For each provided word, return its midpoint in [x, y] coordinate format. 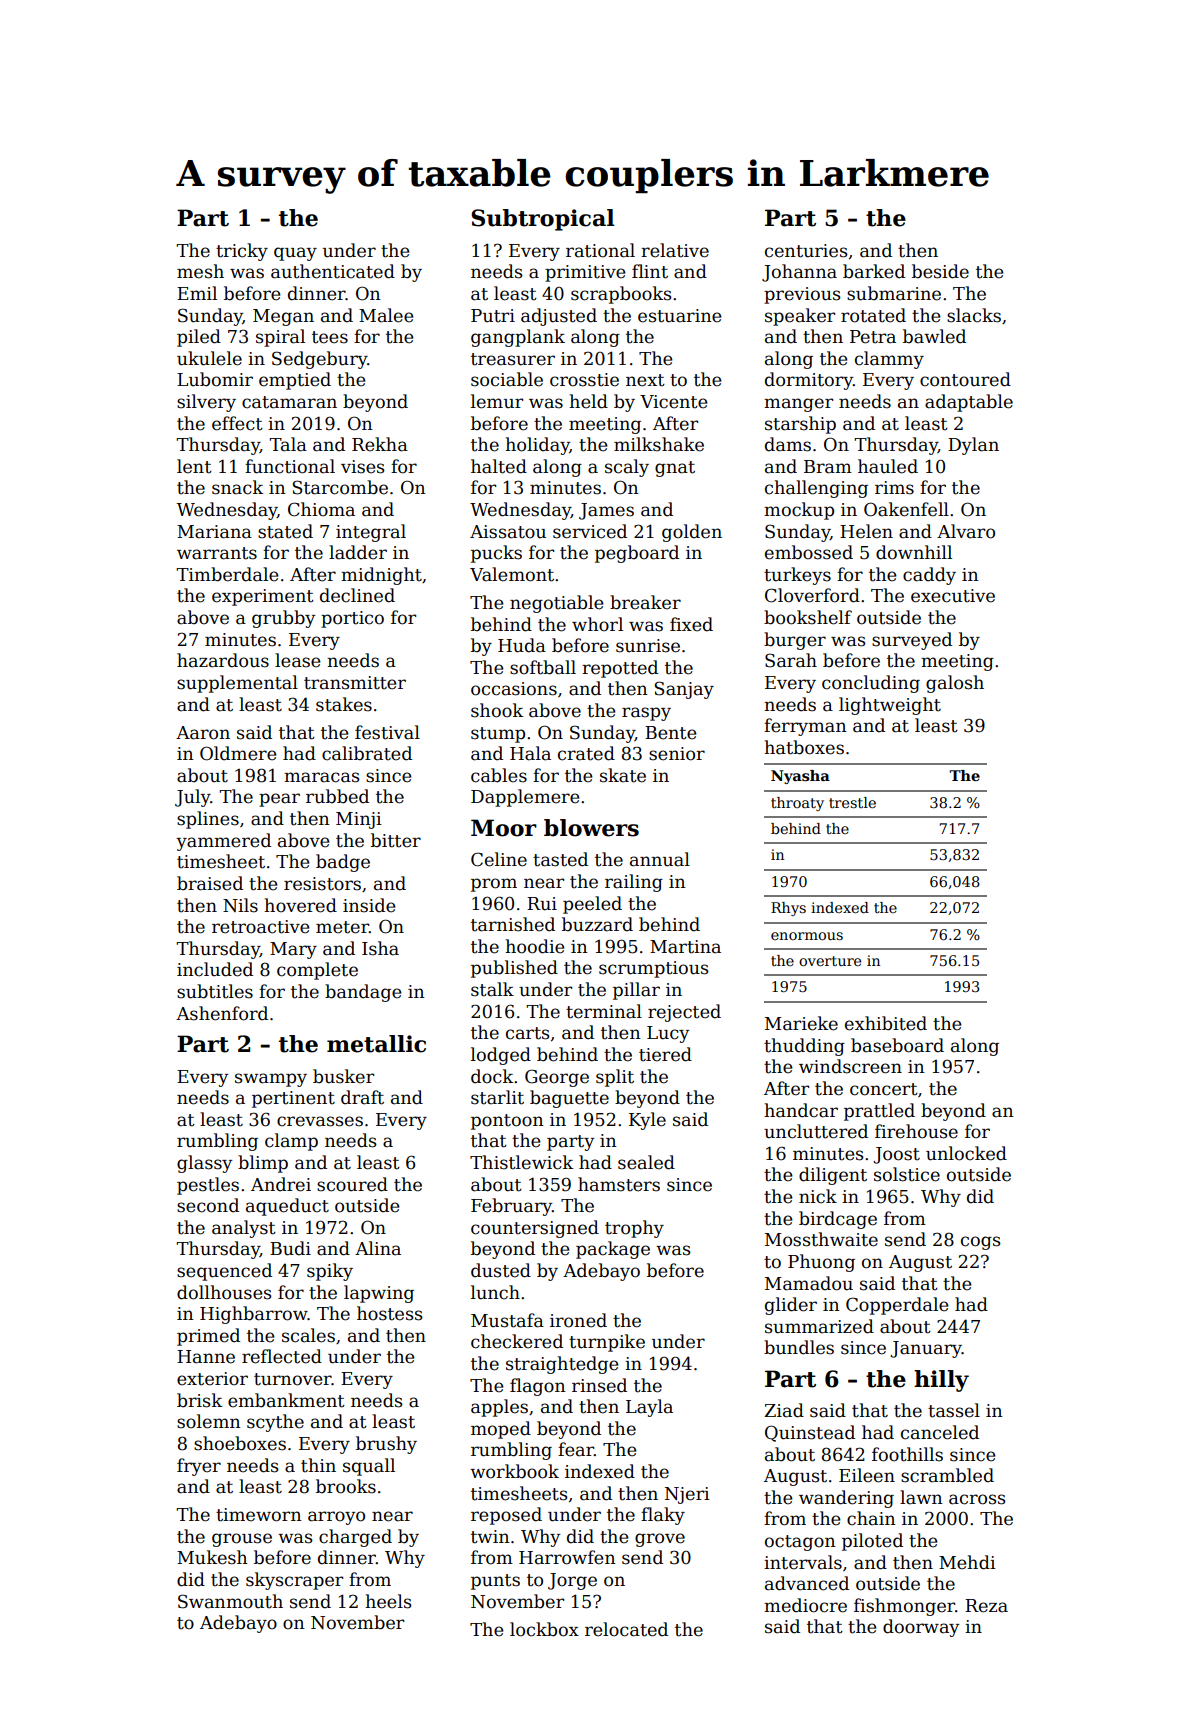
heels [388, 1601]
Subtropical [543, 220]
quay [295, 254]
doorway [921, 1628]
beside [940, 271]
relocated [626, 1629]
